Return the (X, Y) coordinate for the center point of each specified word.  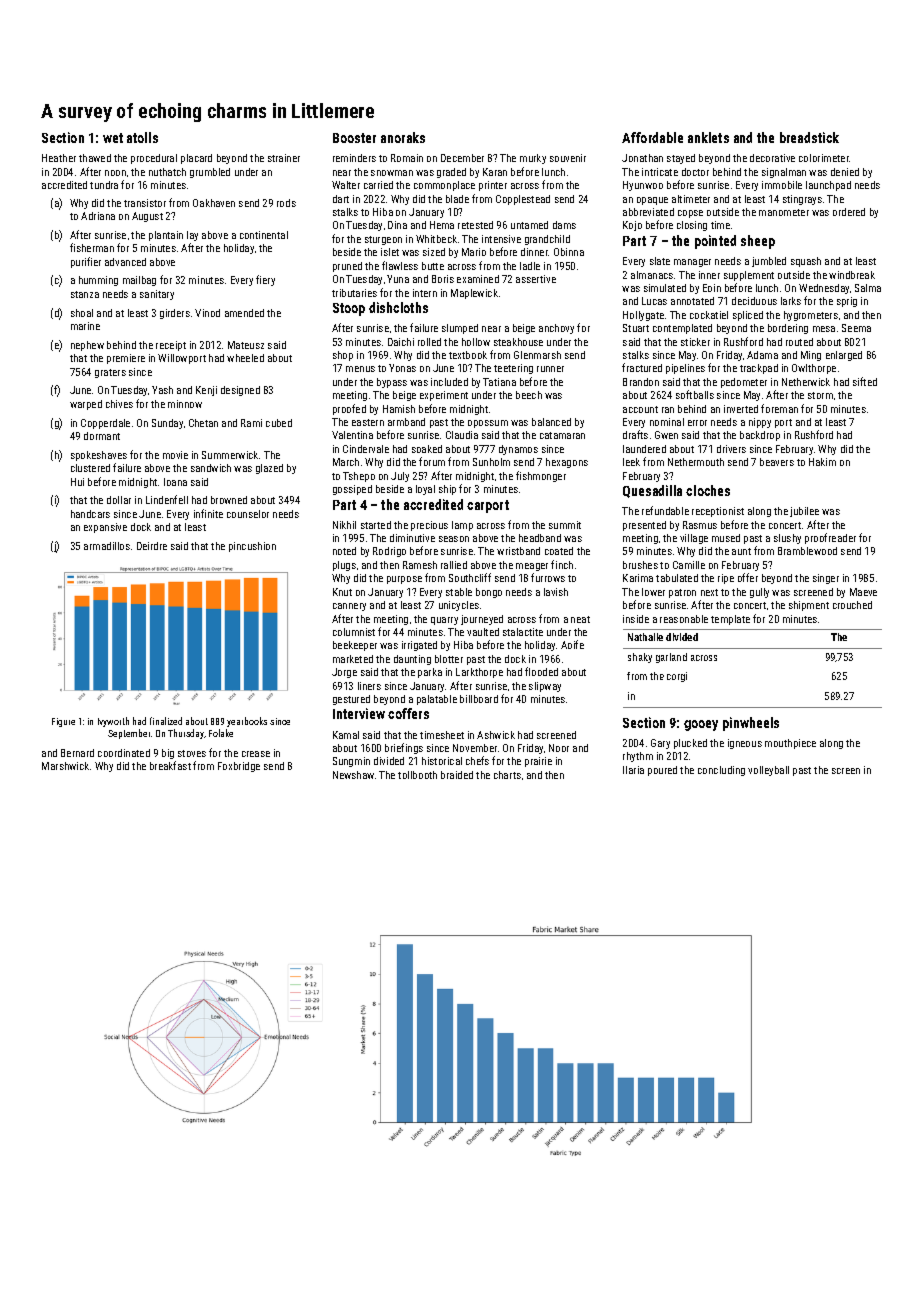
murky (533, 159)
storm (820, 395)
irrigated (419, 646)
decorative (772, 158)
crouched (852, 605)
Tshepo (359, 477)
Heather (59, 158)
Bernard (77, 753)
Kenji (206, 391)
